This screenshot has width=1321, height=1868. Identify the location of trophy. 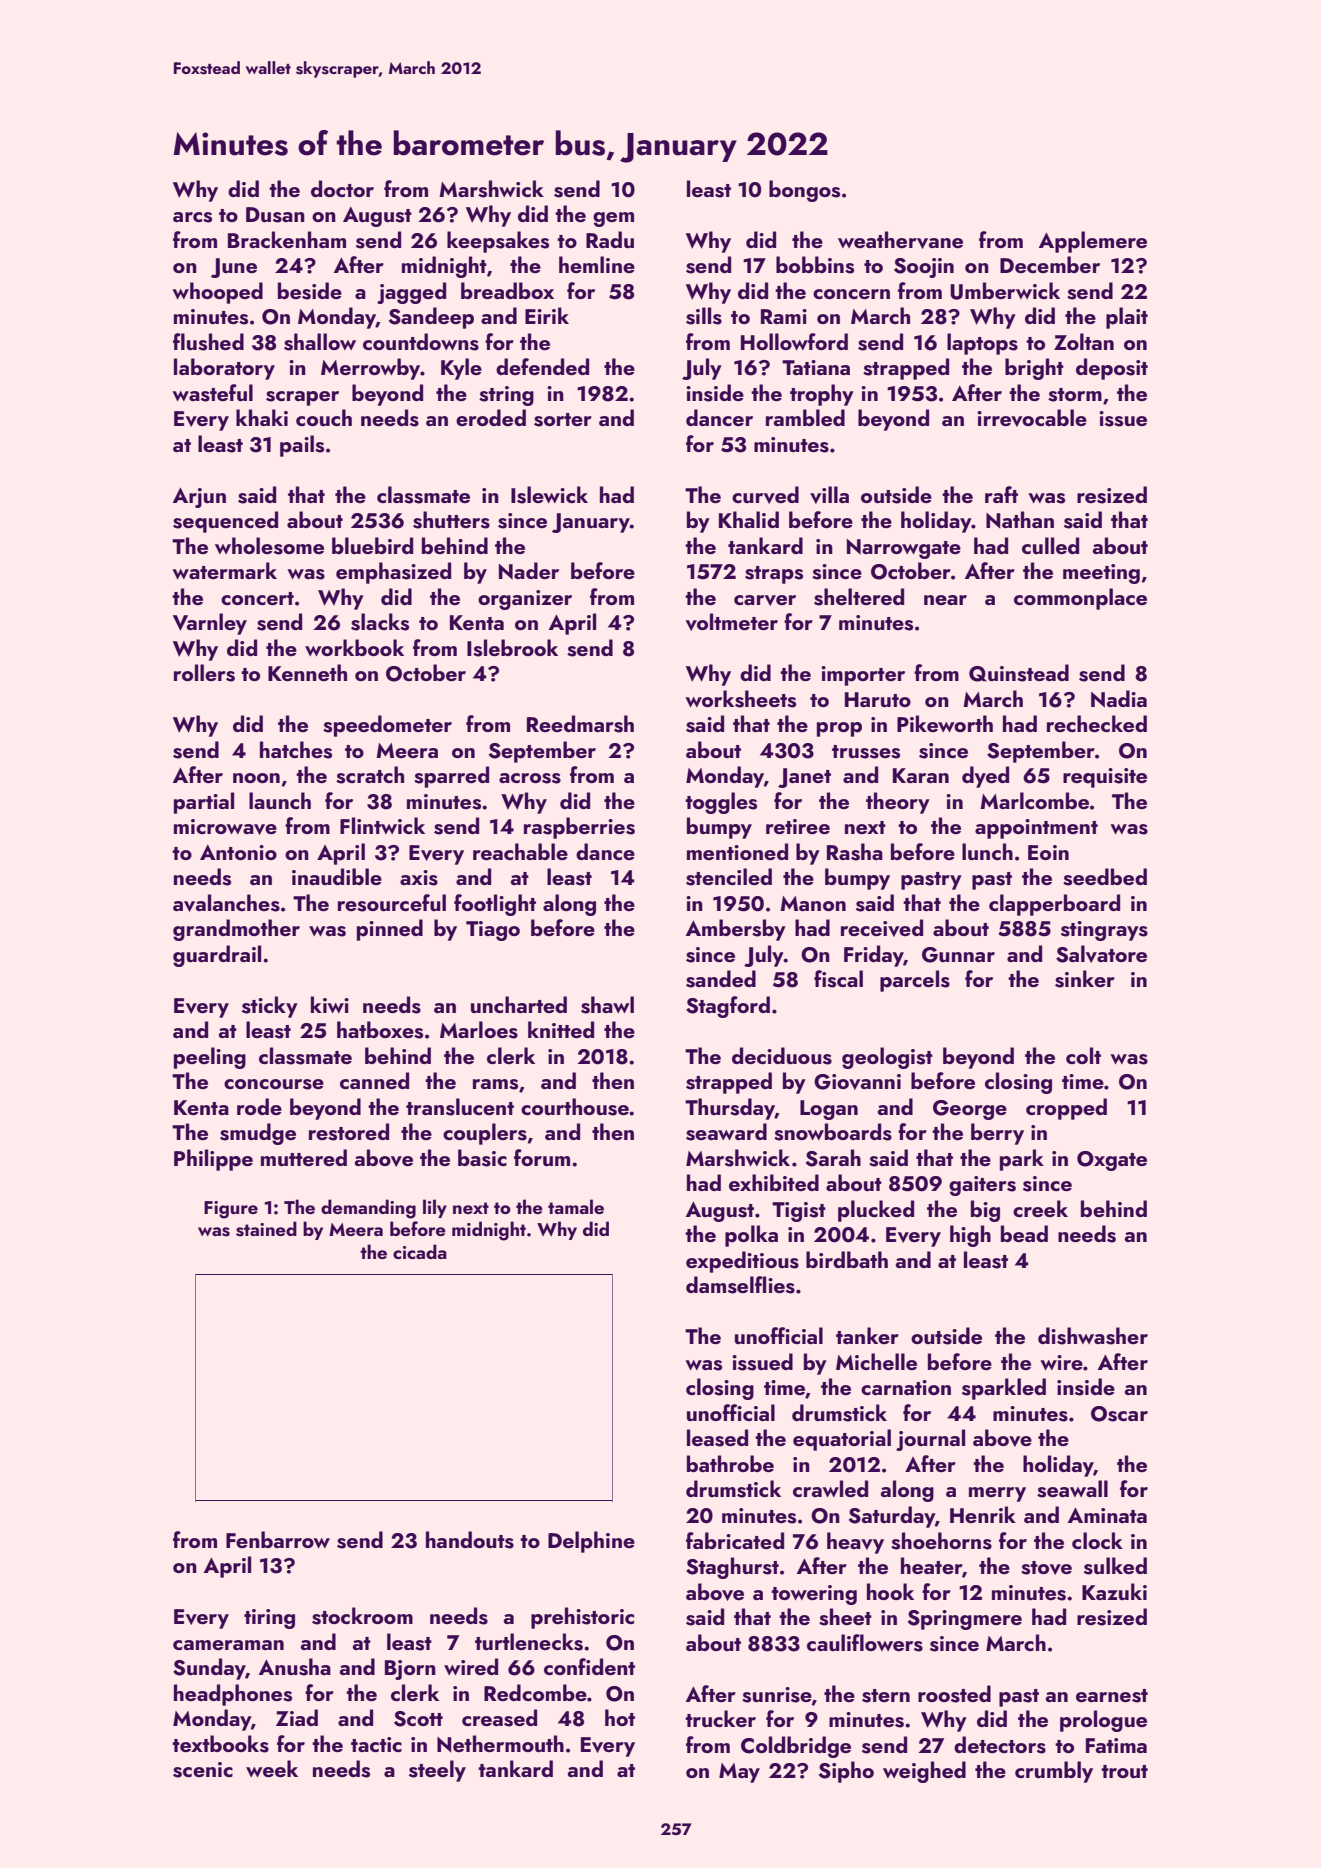
(822, 395).
